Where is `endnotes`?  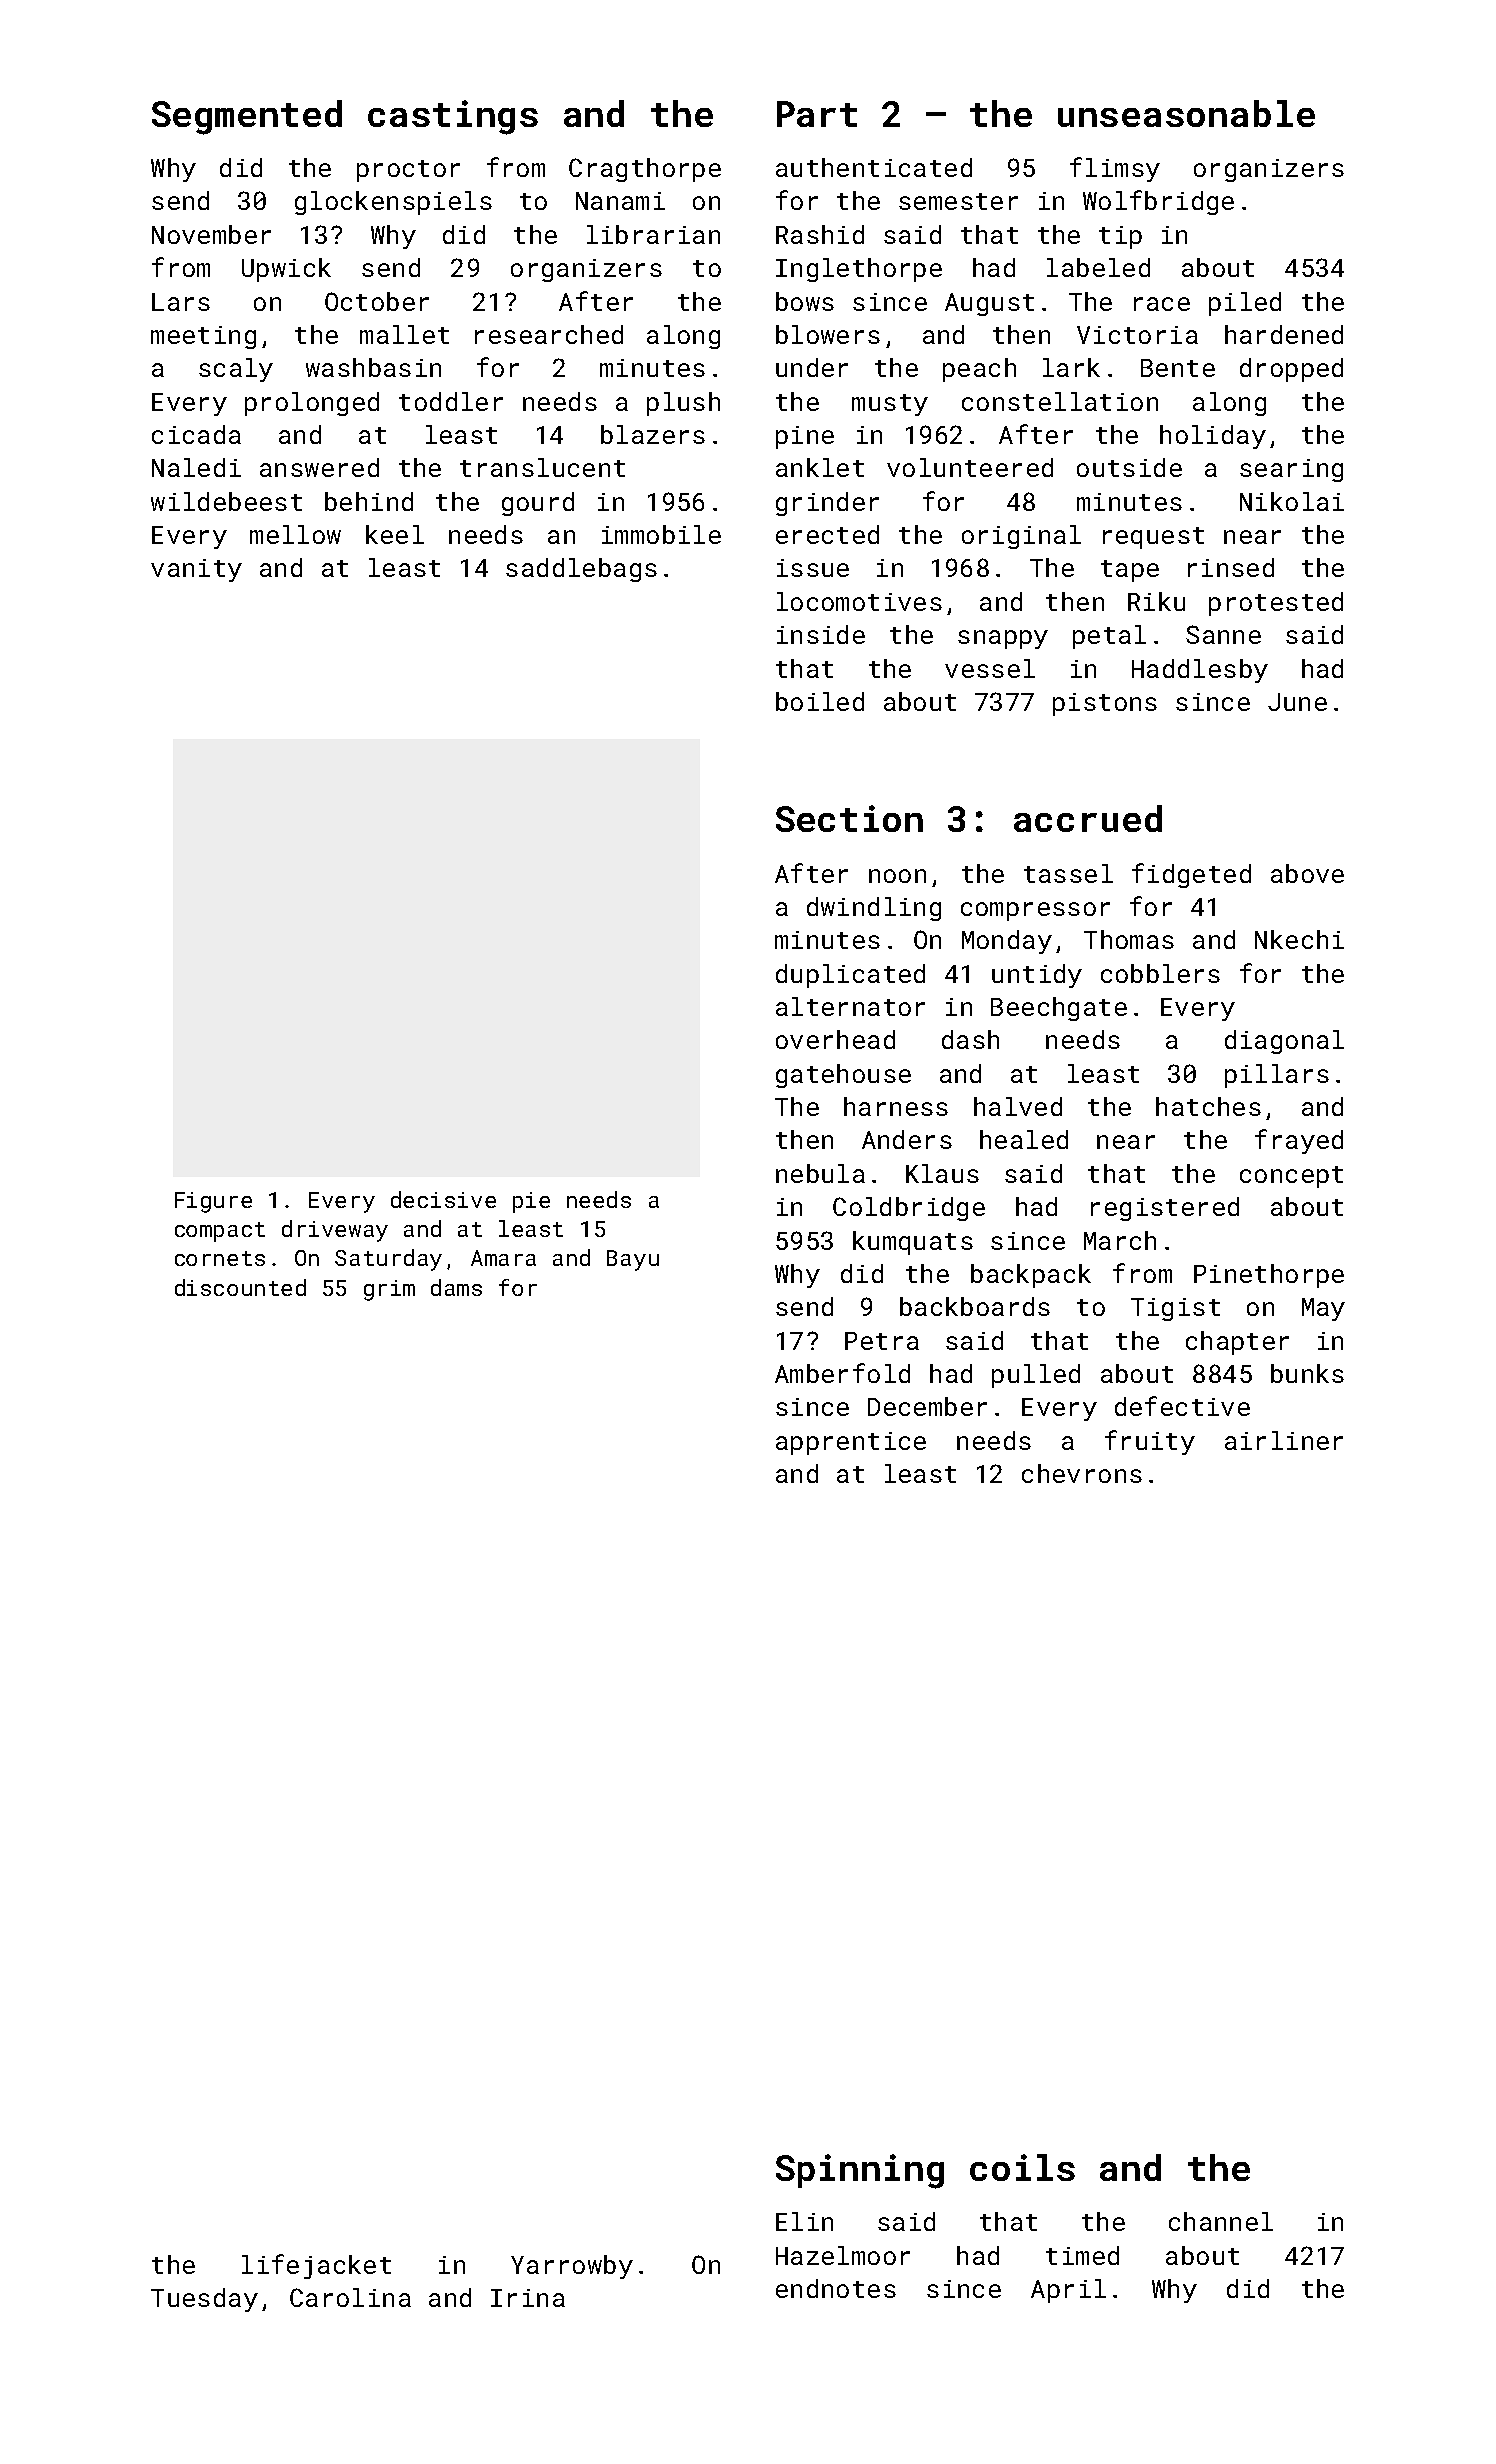 endnotes is located at coordinates (836, 2288).
